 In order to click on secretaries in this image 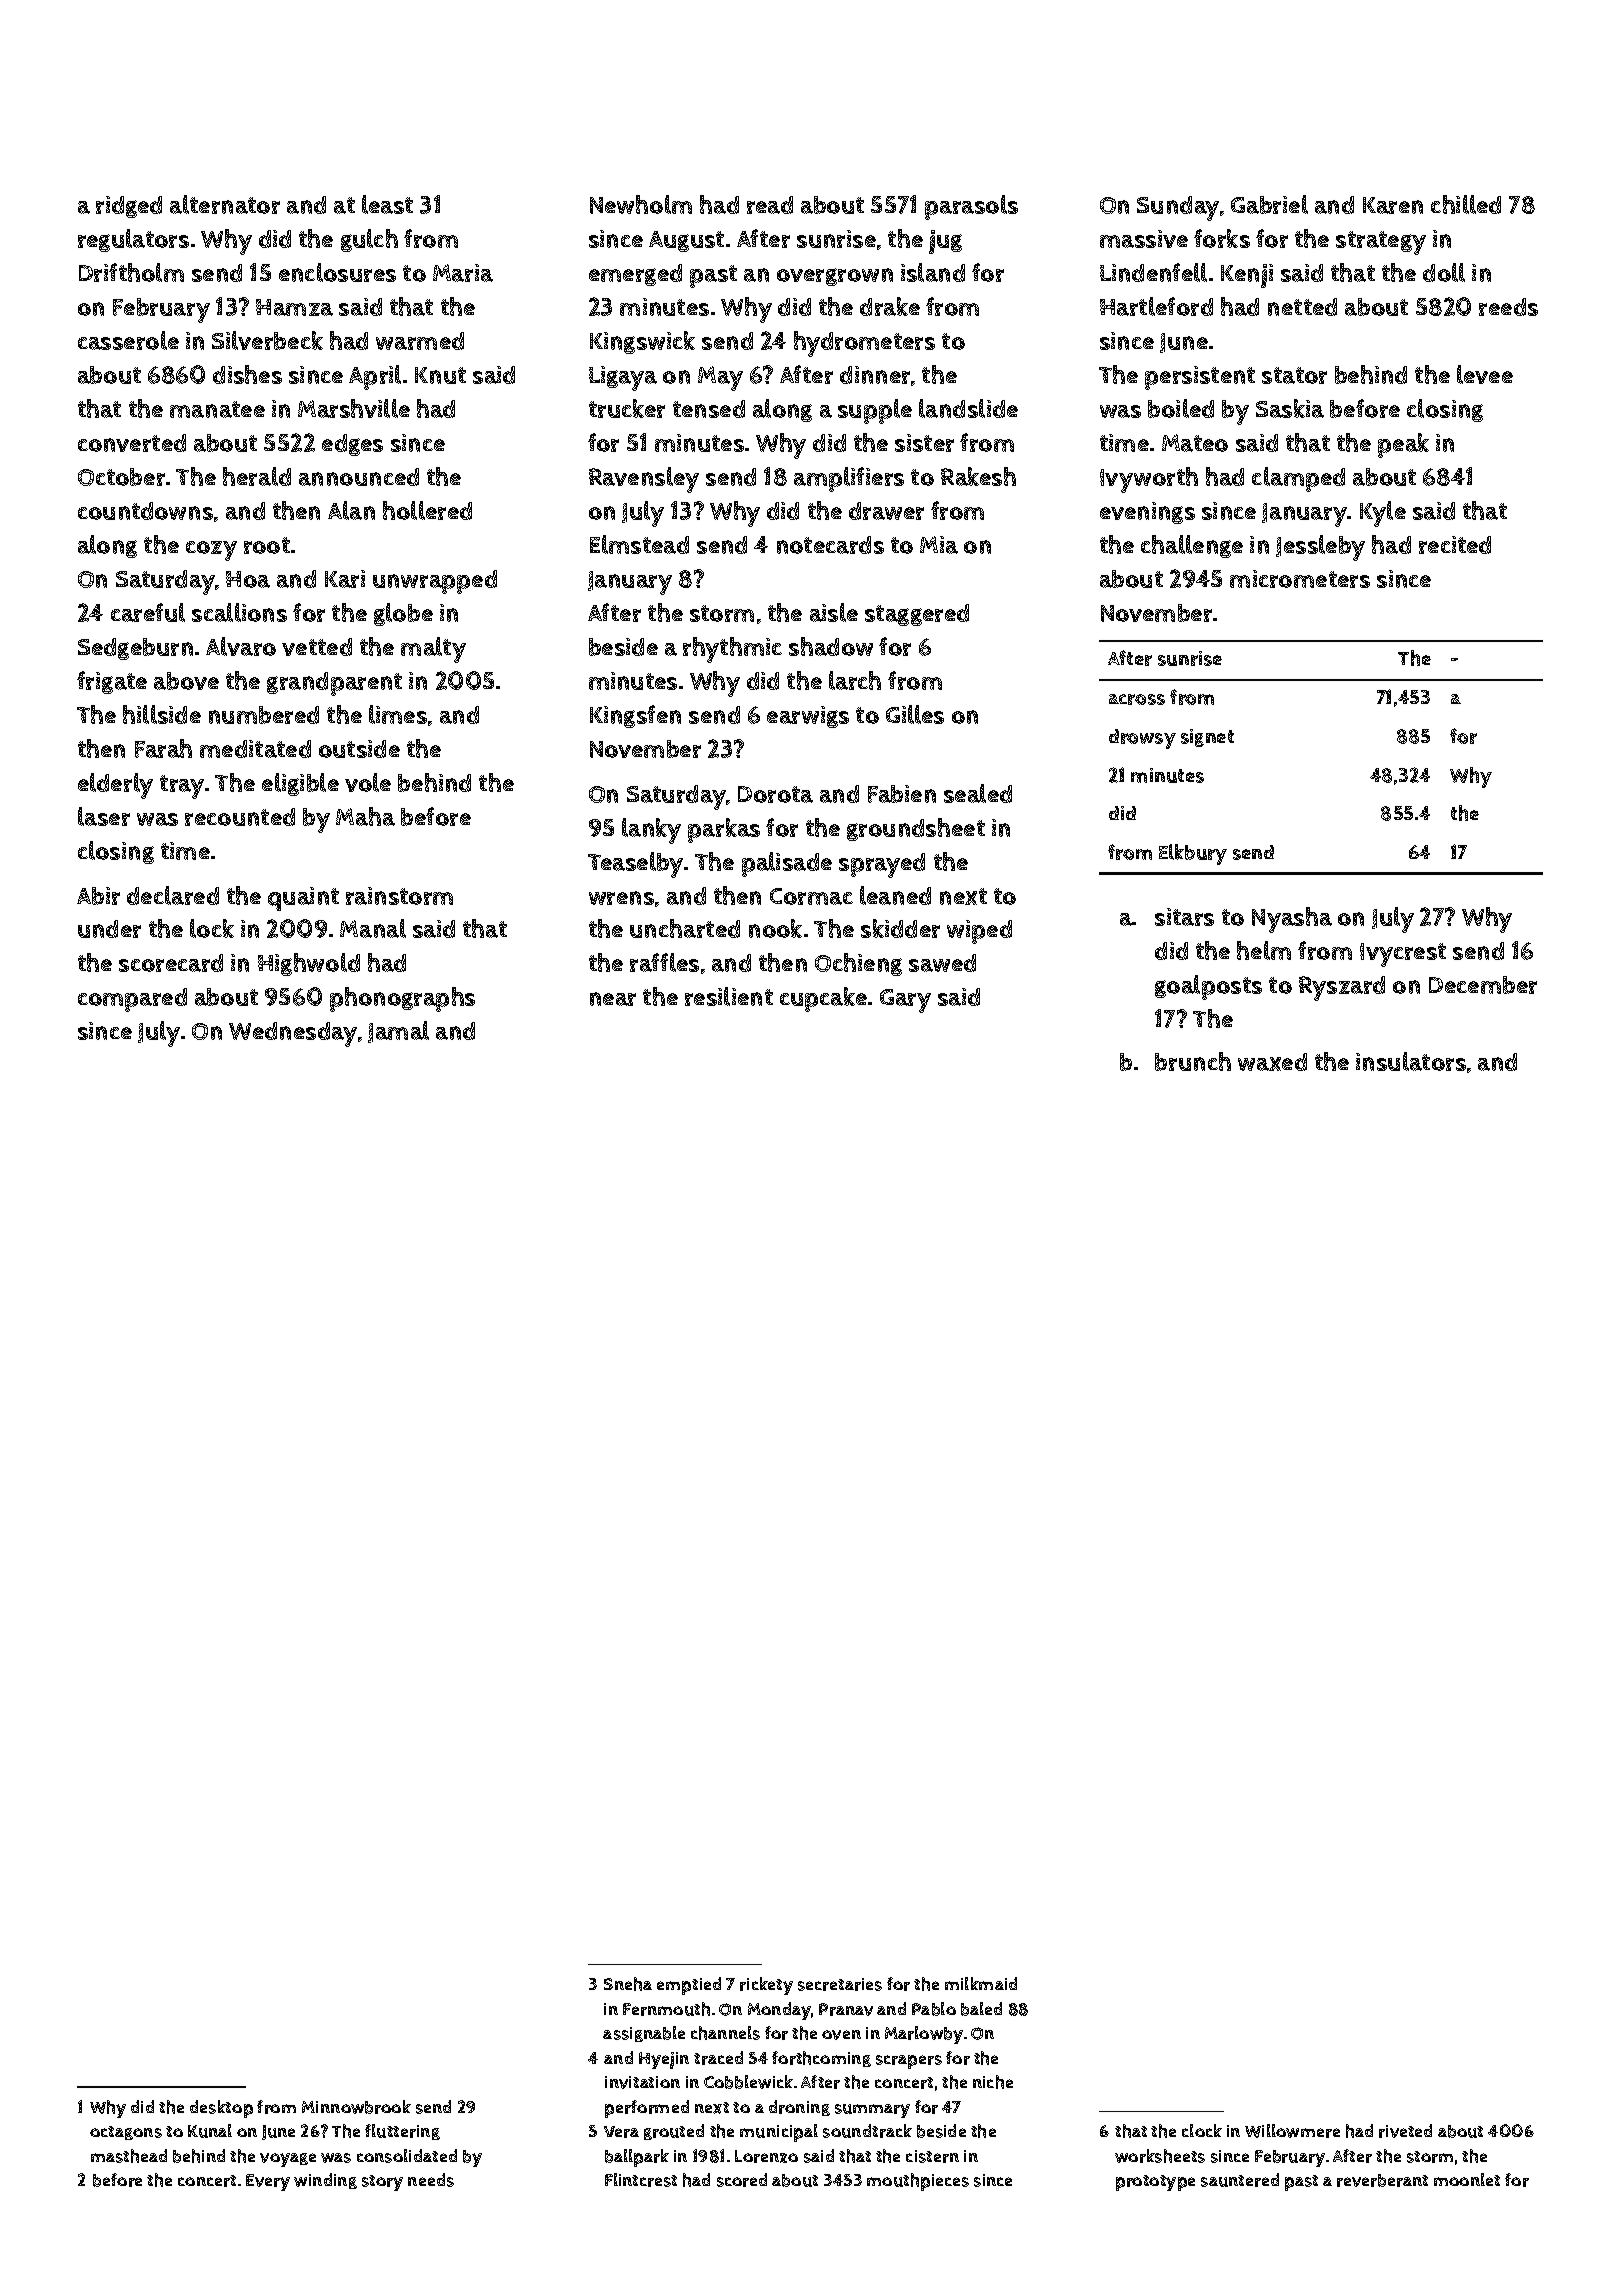, I will do `click(840, 1984)`.
